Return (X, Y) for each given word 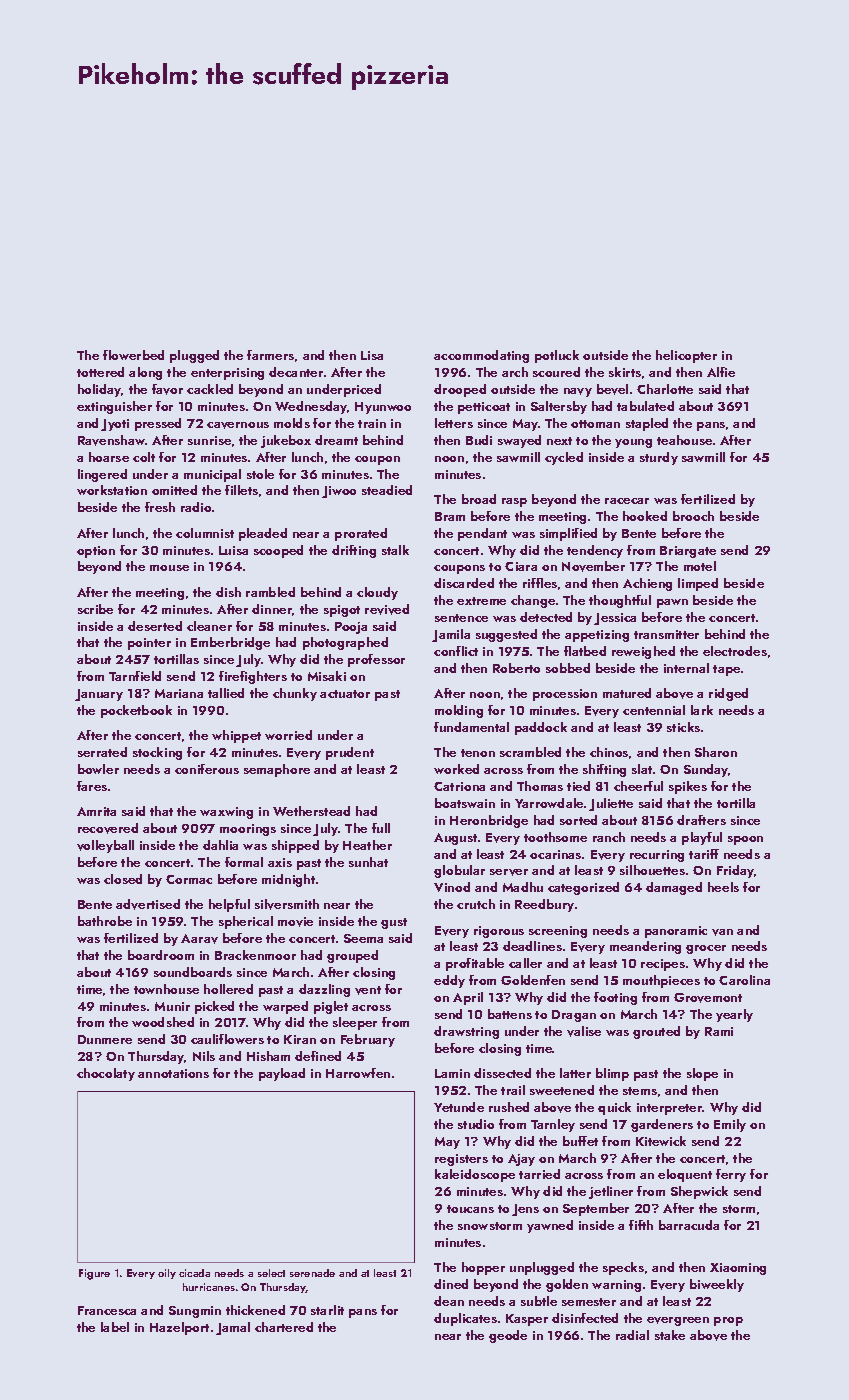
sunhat (368, 862)
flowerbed (133, 355)
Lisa (372, 355)
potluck (557, 356)
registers (461, 1160)
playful (702, 838)
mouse (169, 568)
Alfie (721, 372)
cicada (194, 1273)
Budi (479, 440)
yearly (734, 1015)
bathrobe (105, 921)
